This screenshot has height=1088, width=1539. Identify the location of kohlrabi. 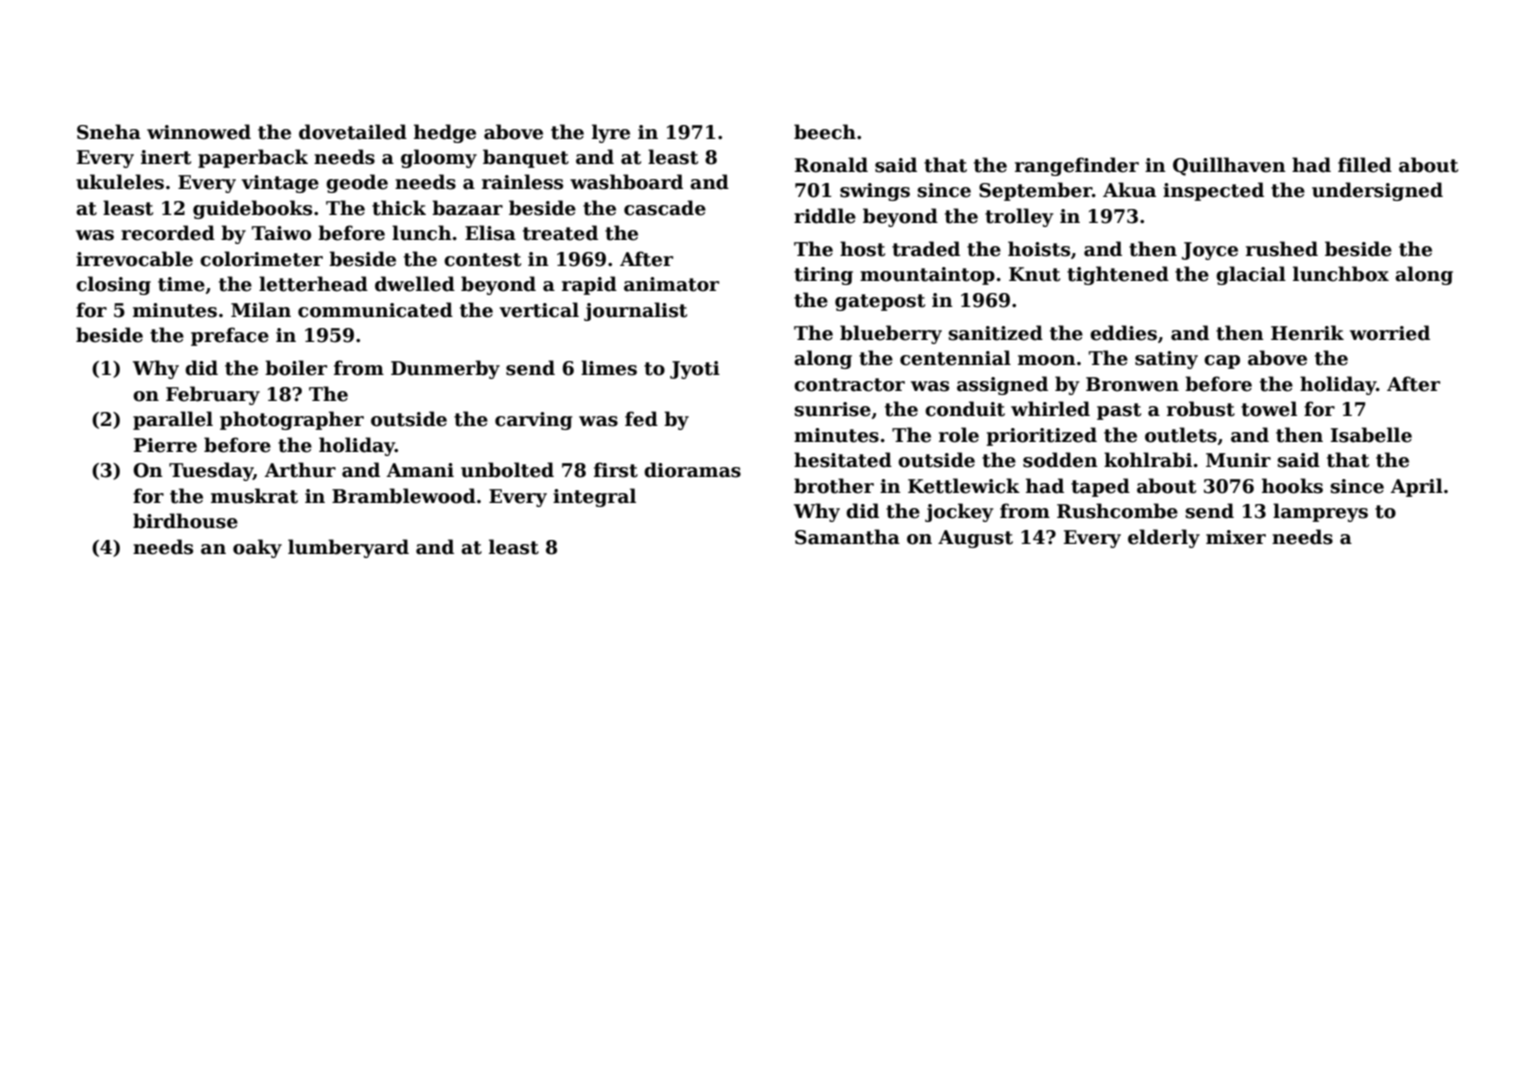
(1148, 460).
